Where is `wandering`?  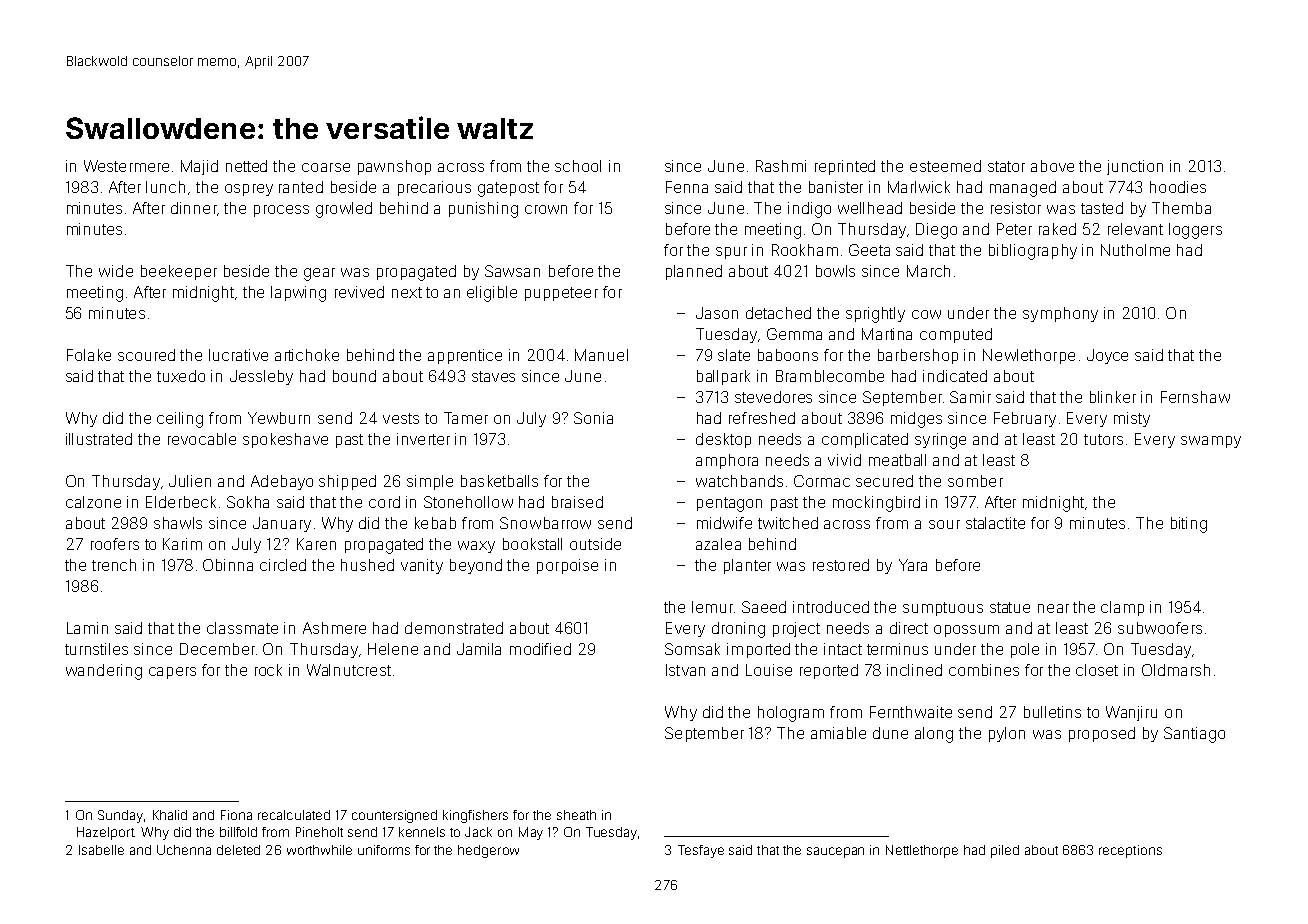 wandering is located at coordinates (104, 672).
